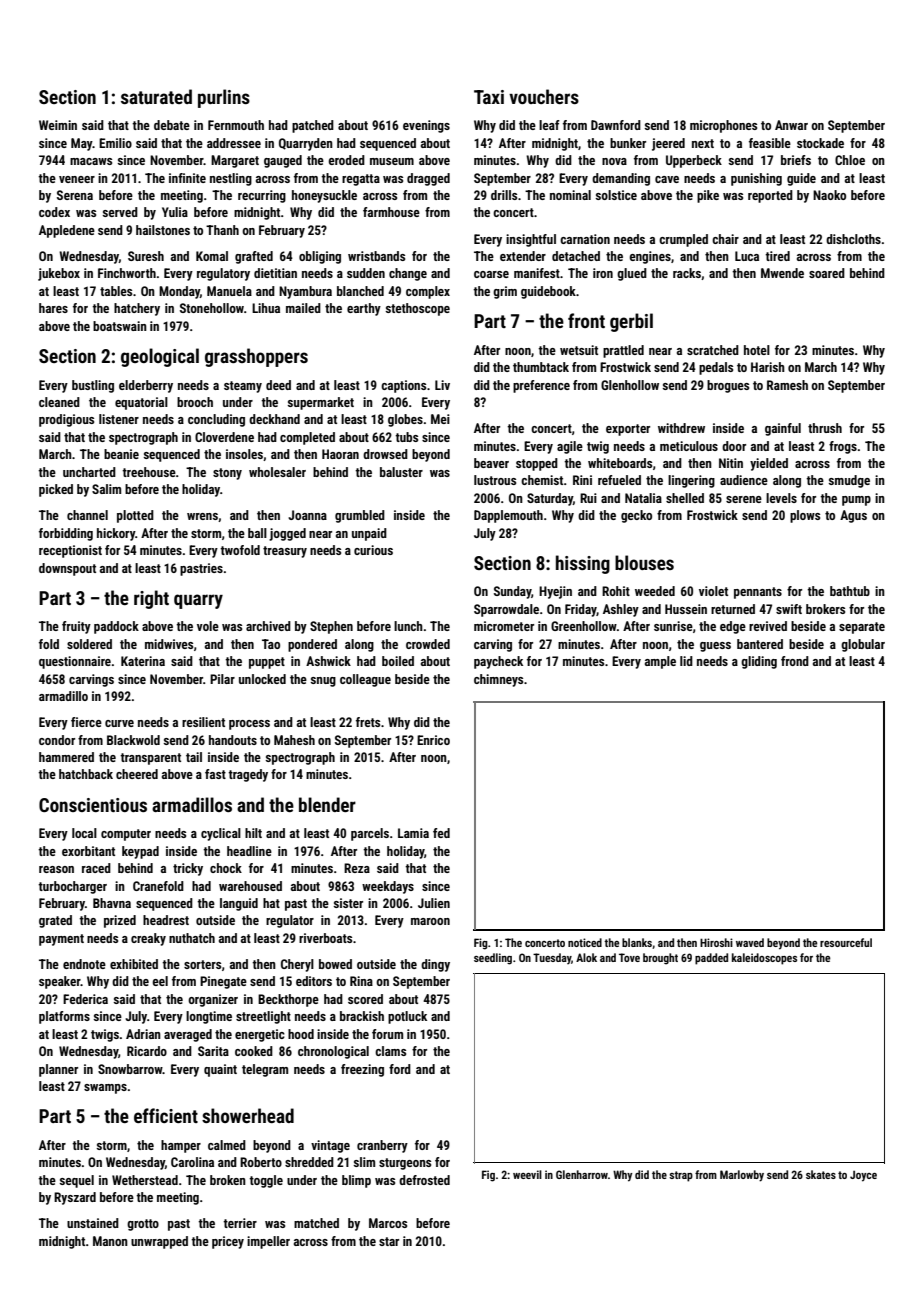 The width and height of the document is (924, 1308). Describe the element at coordinates (156, 96) in the document. I see `saturated` at that location.
